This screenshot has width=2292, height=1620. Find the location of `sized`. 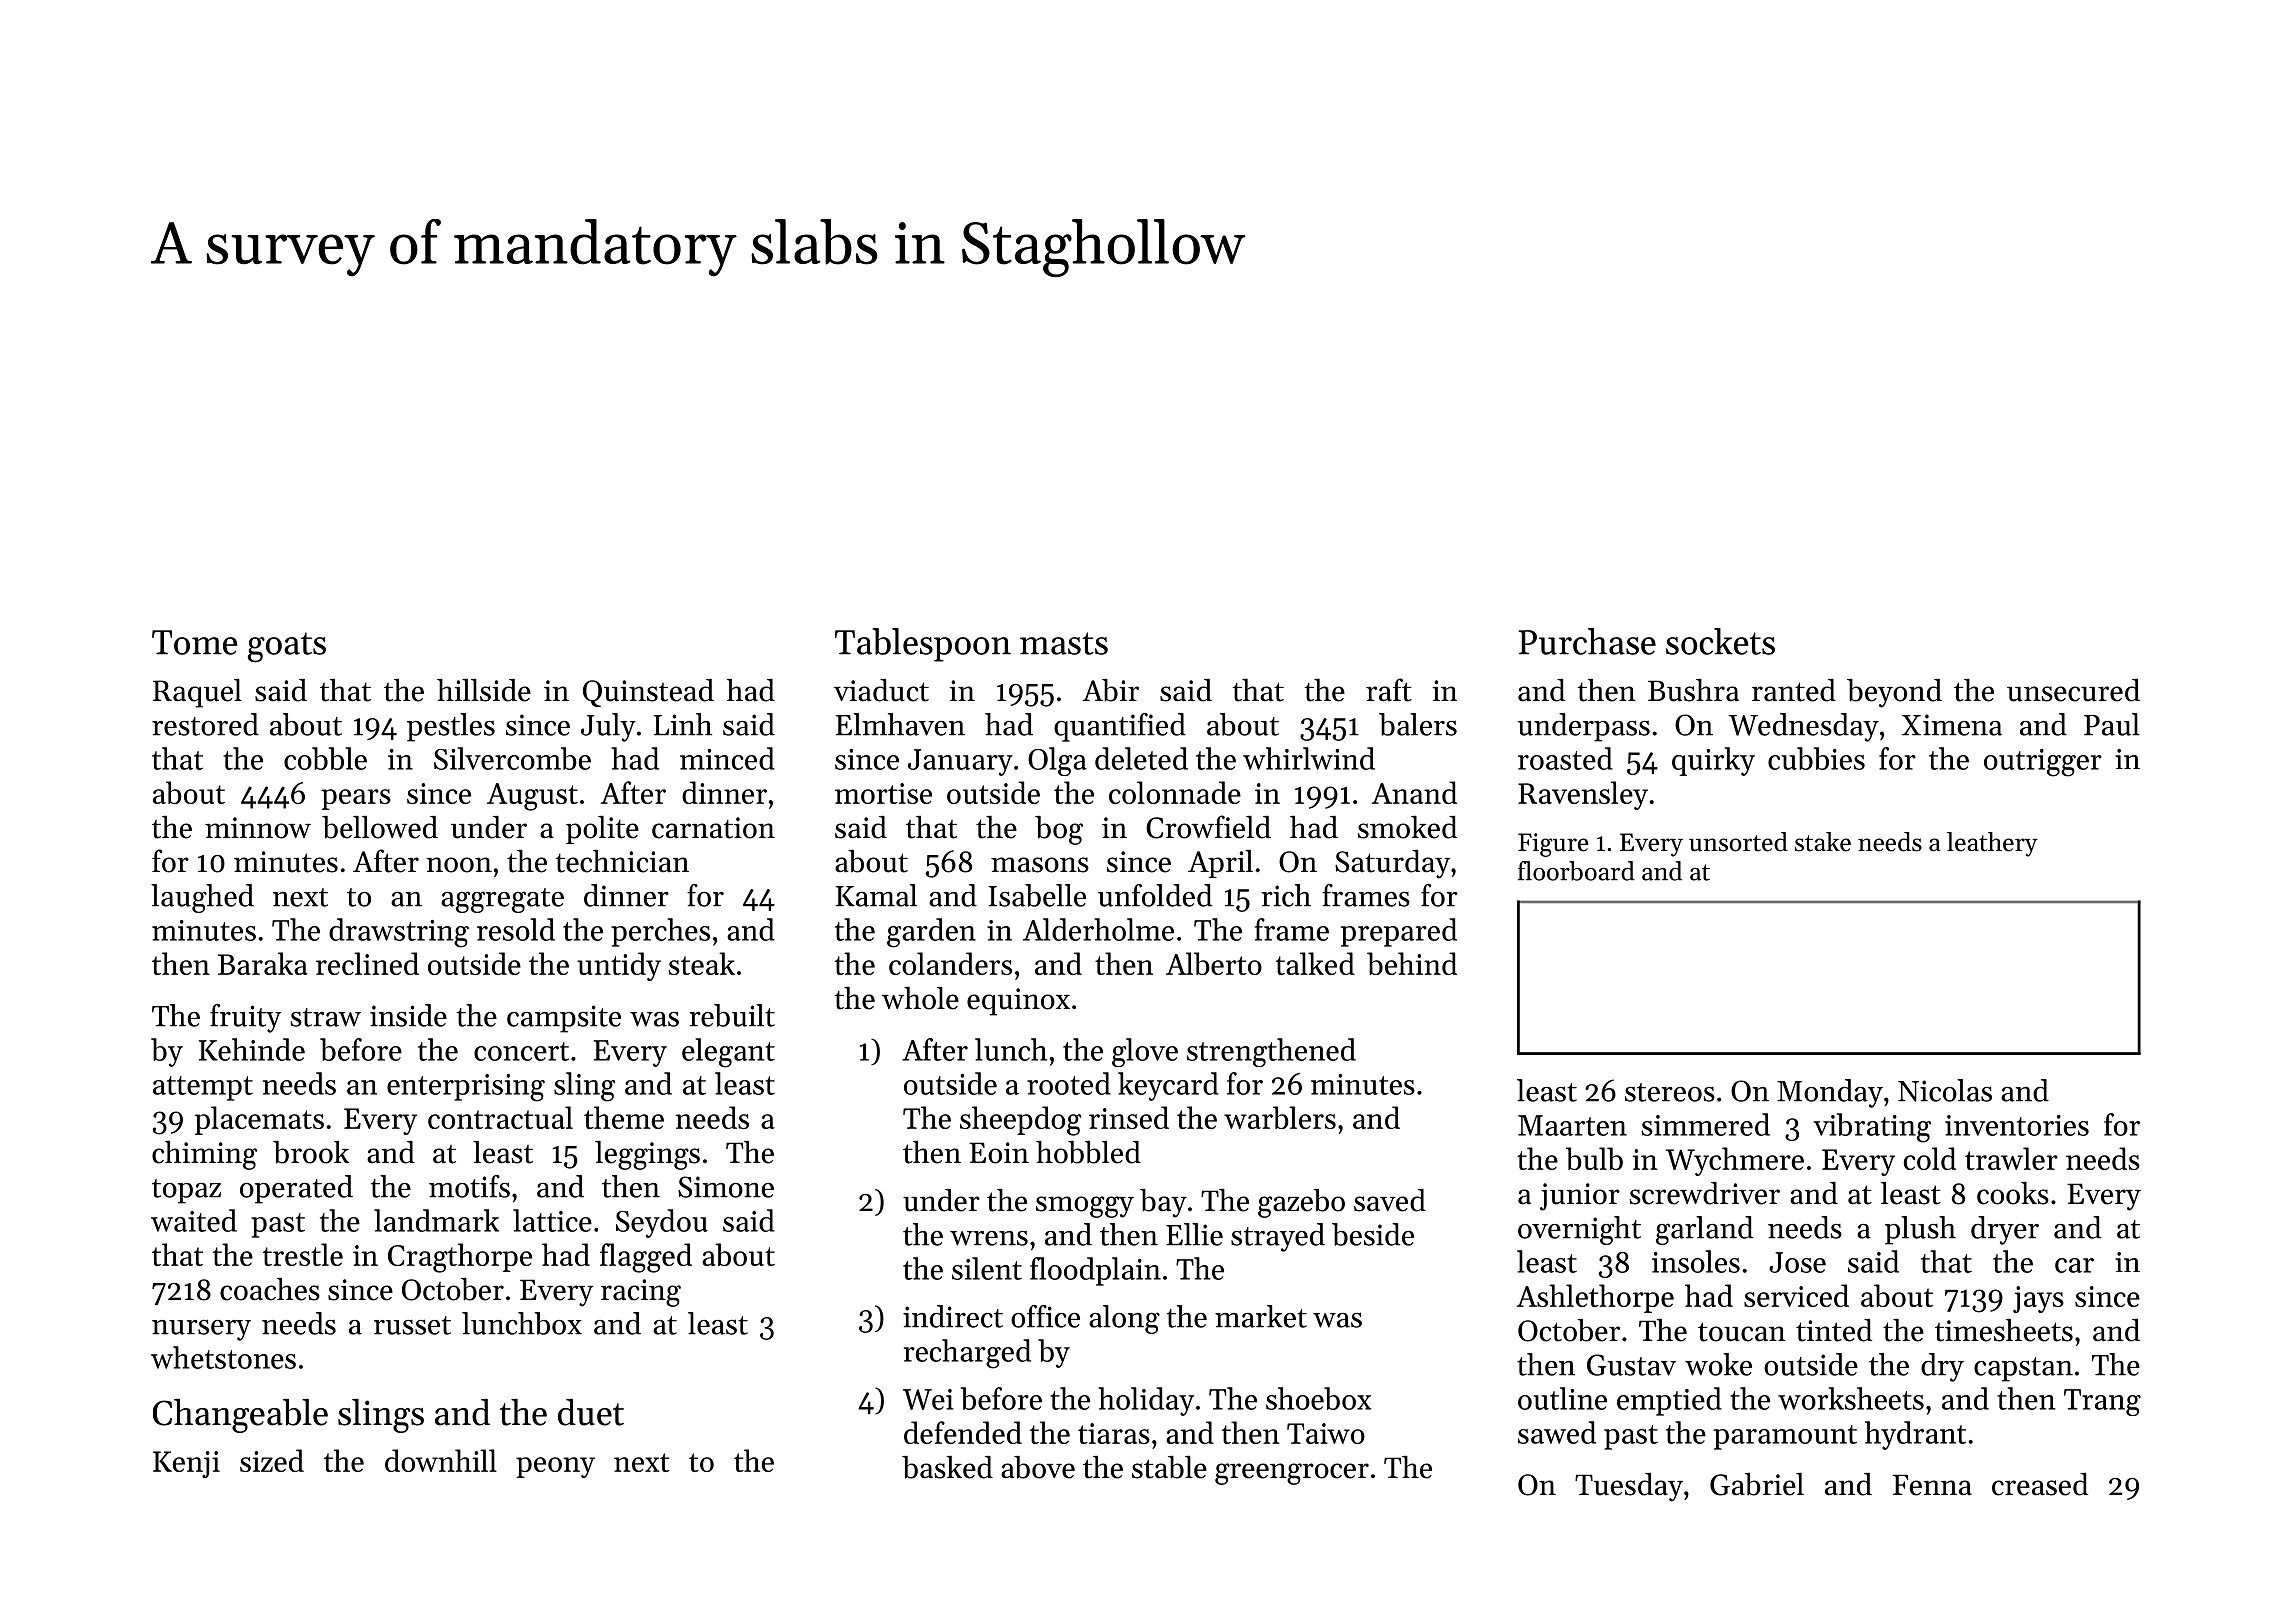

sized is located at coordinates (272, 1460).
